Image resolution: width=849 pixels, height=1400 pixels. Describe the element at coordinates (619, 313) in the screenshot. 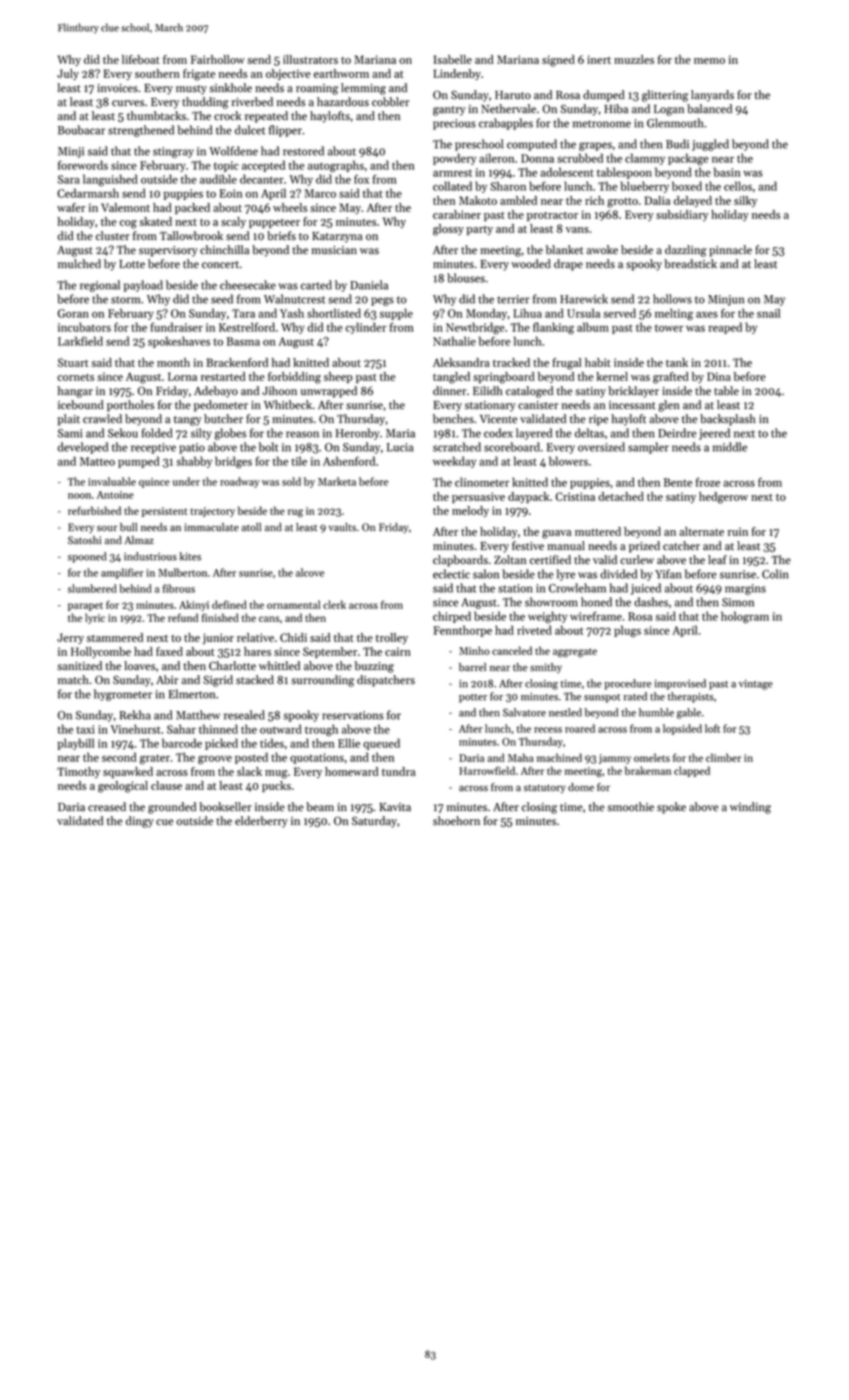

I see `served` at that location.
